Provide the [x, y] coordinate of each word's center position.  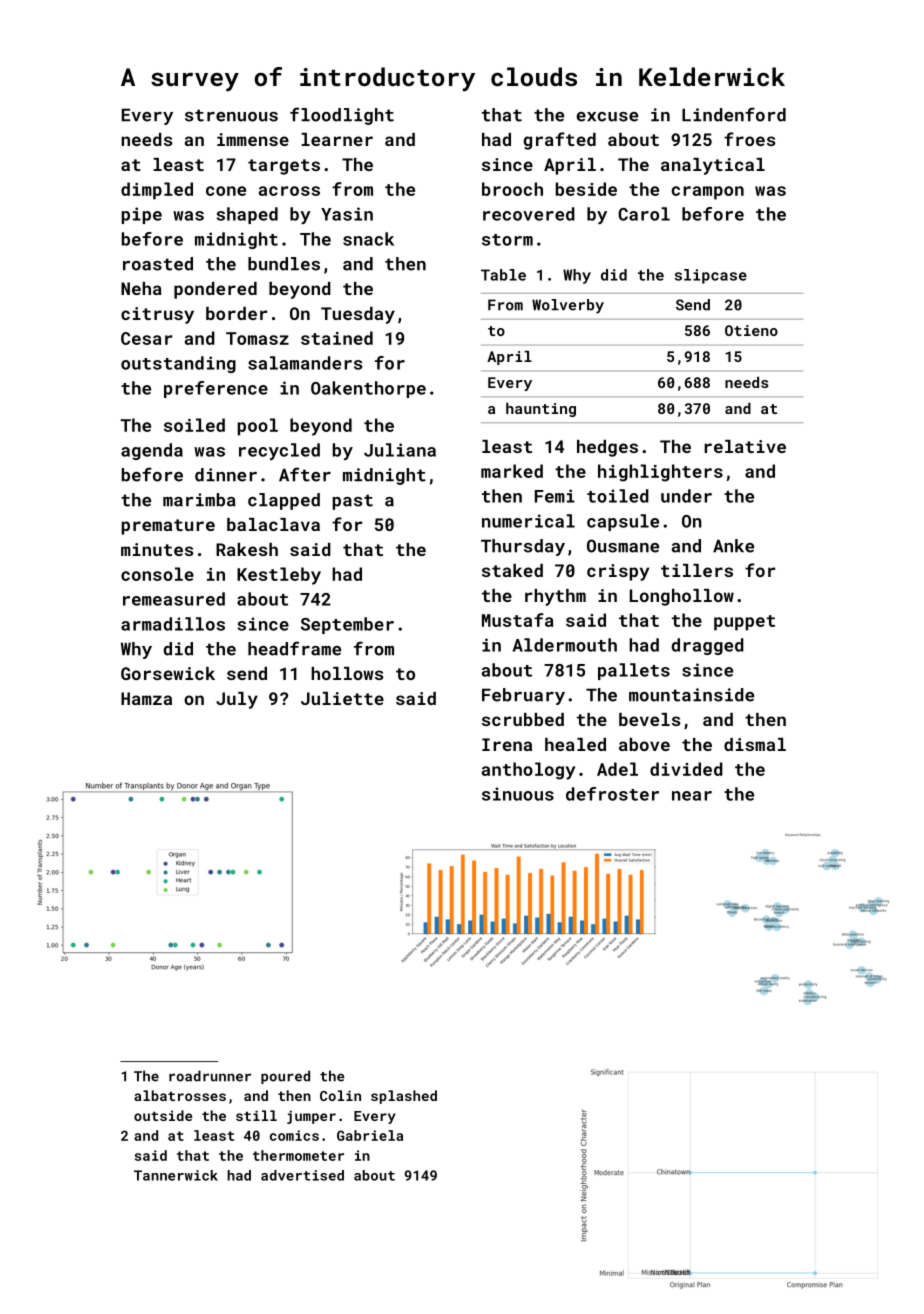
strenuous [231, 115]
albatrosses [180, 1095]
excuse [607, 117]
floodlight [342, 116]
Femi [555, 496]
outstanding [178, 364]
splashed [404, 1097]
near [692, 796]
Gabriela [370, 1135]
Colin [340, 1095]
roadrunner [210, 1076]
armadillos [173, 624]
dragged [708, 646]
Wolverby [568, 306]
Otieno [751, 330]
